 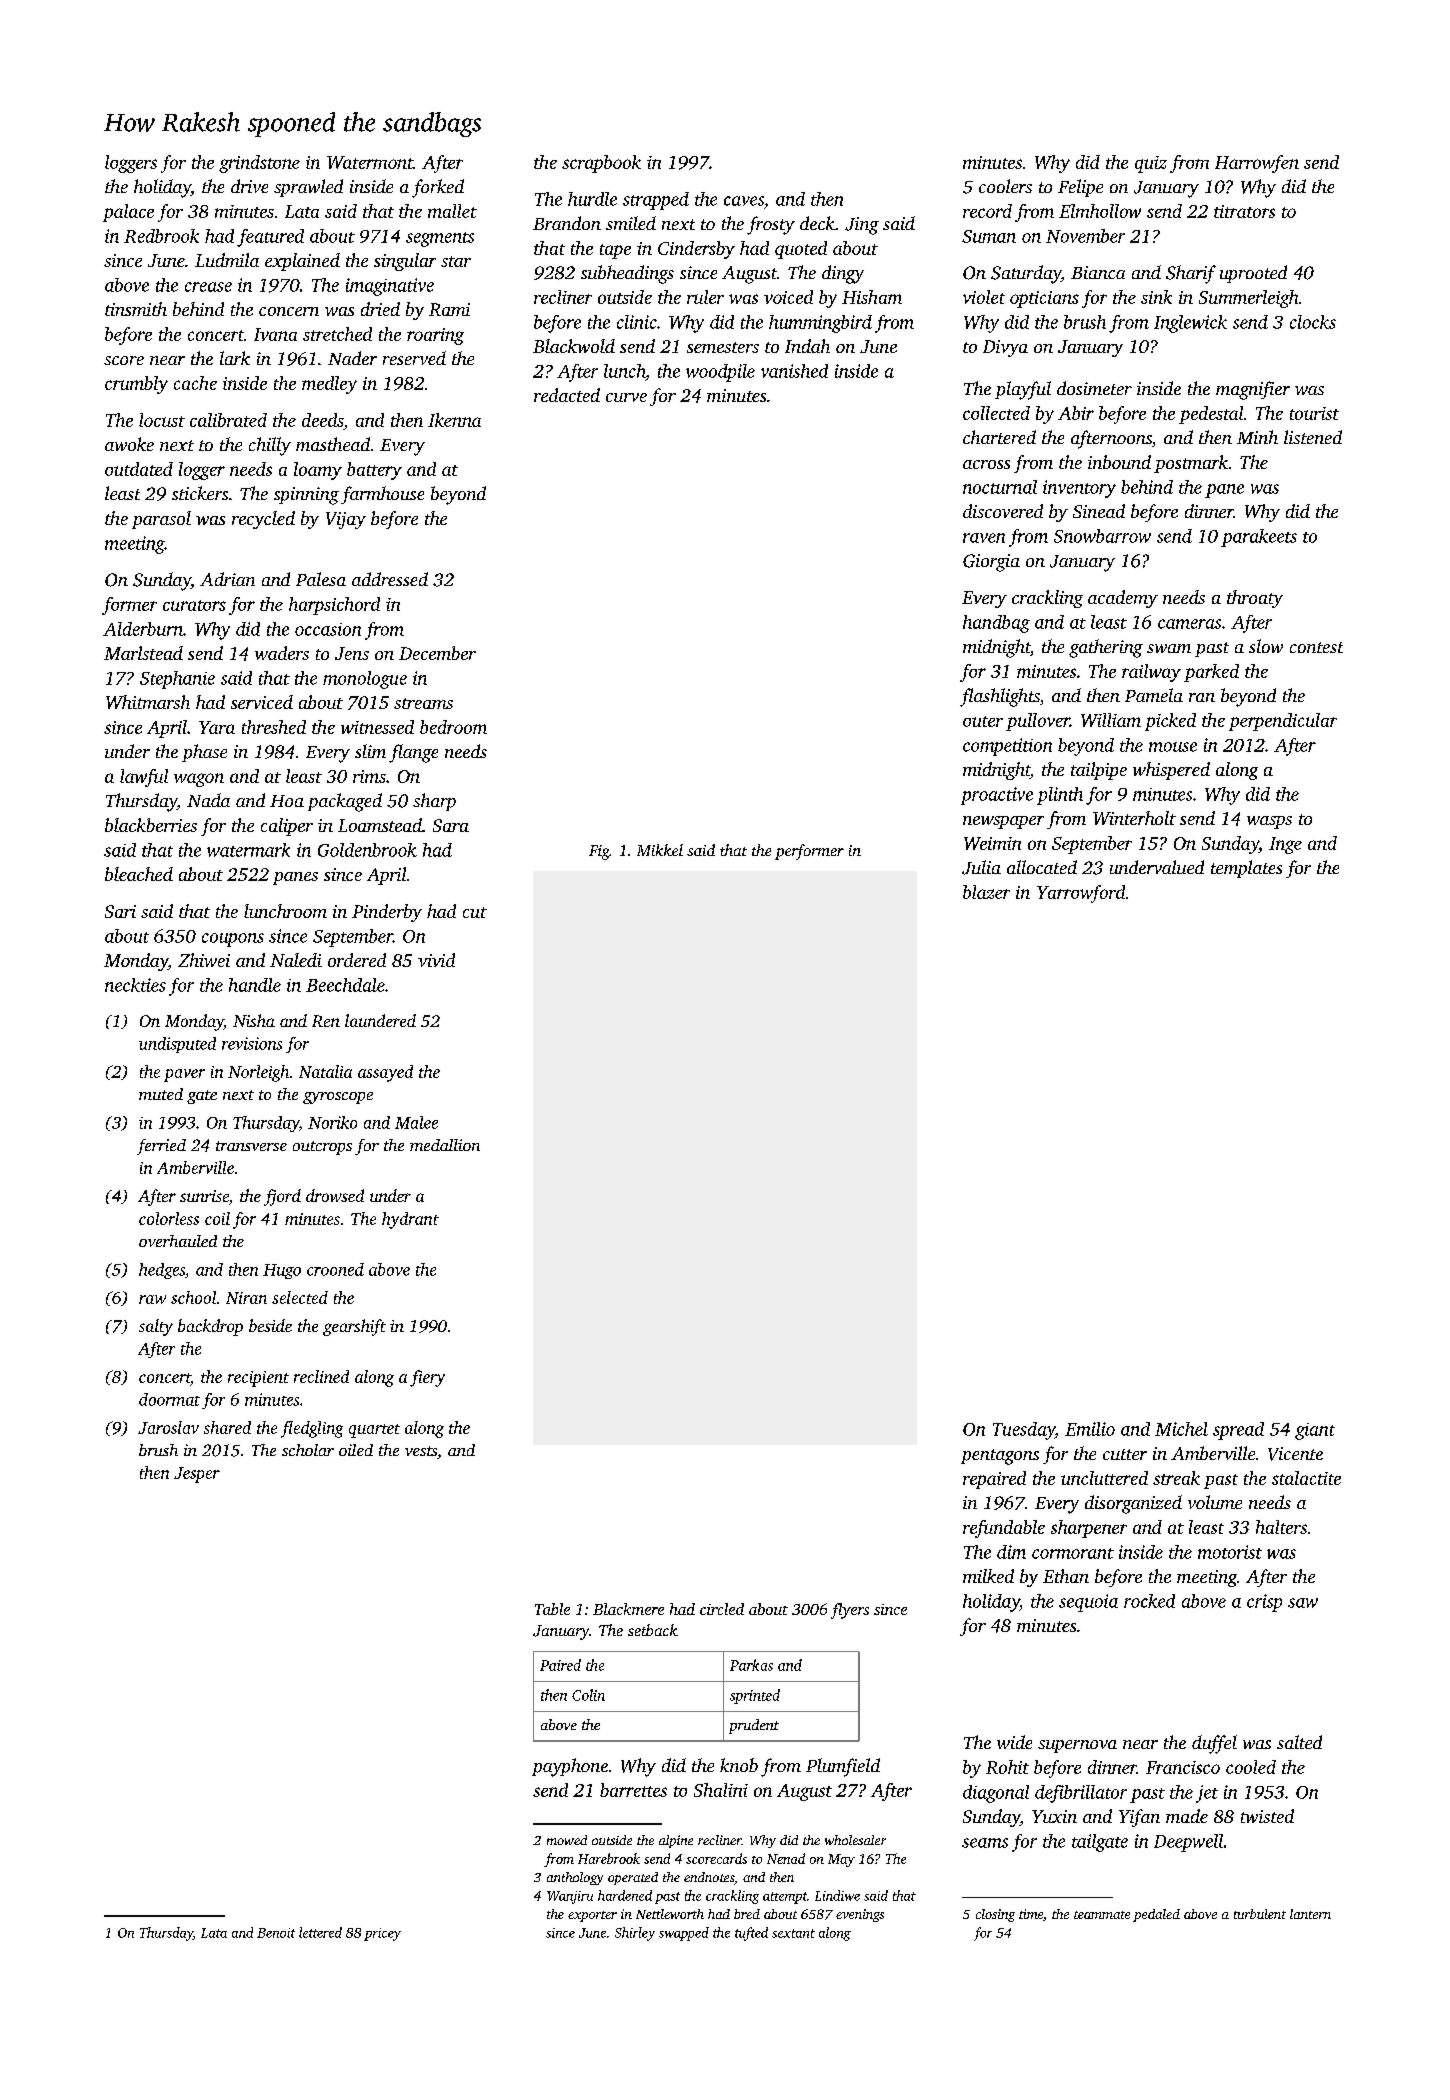 I want to click on Harrowfen, so click(x=1257, y=164).
